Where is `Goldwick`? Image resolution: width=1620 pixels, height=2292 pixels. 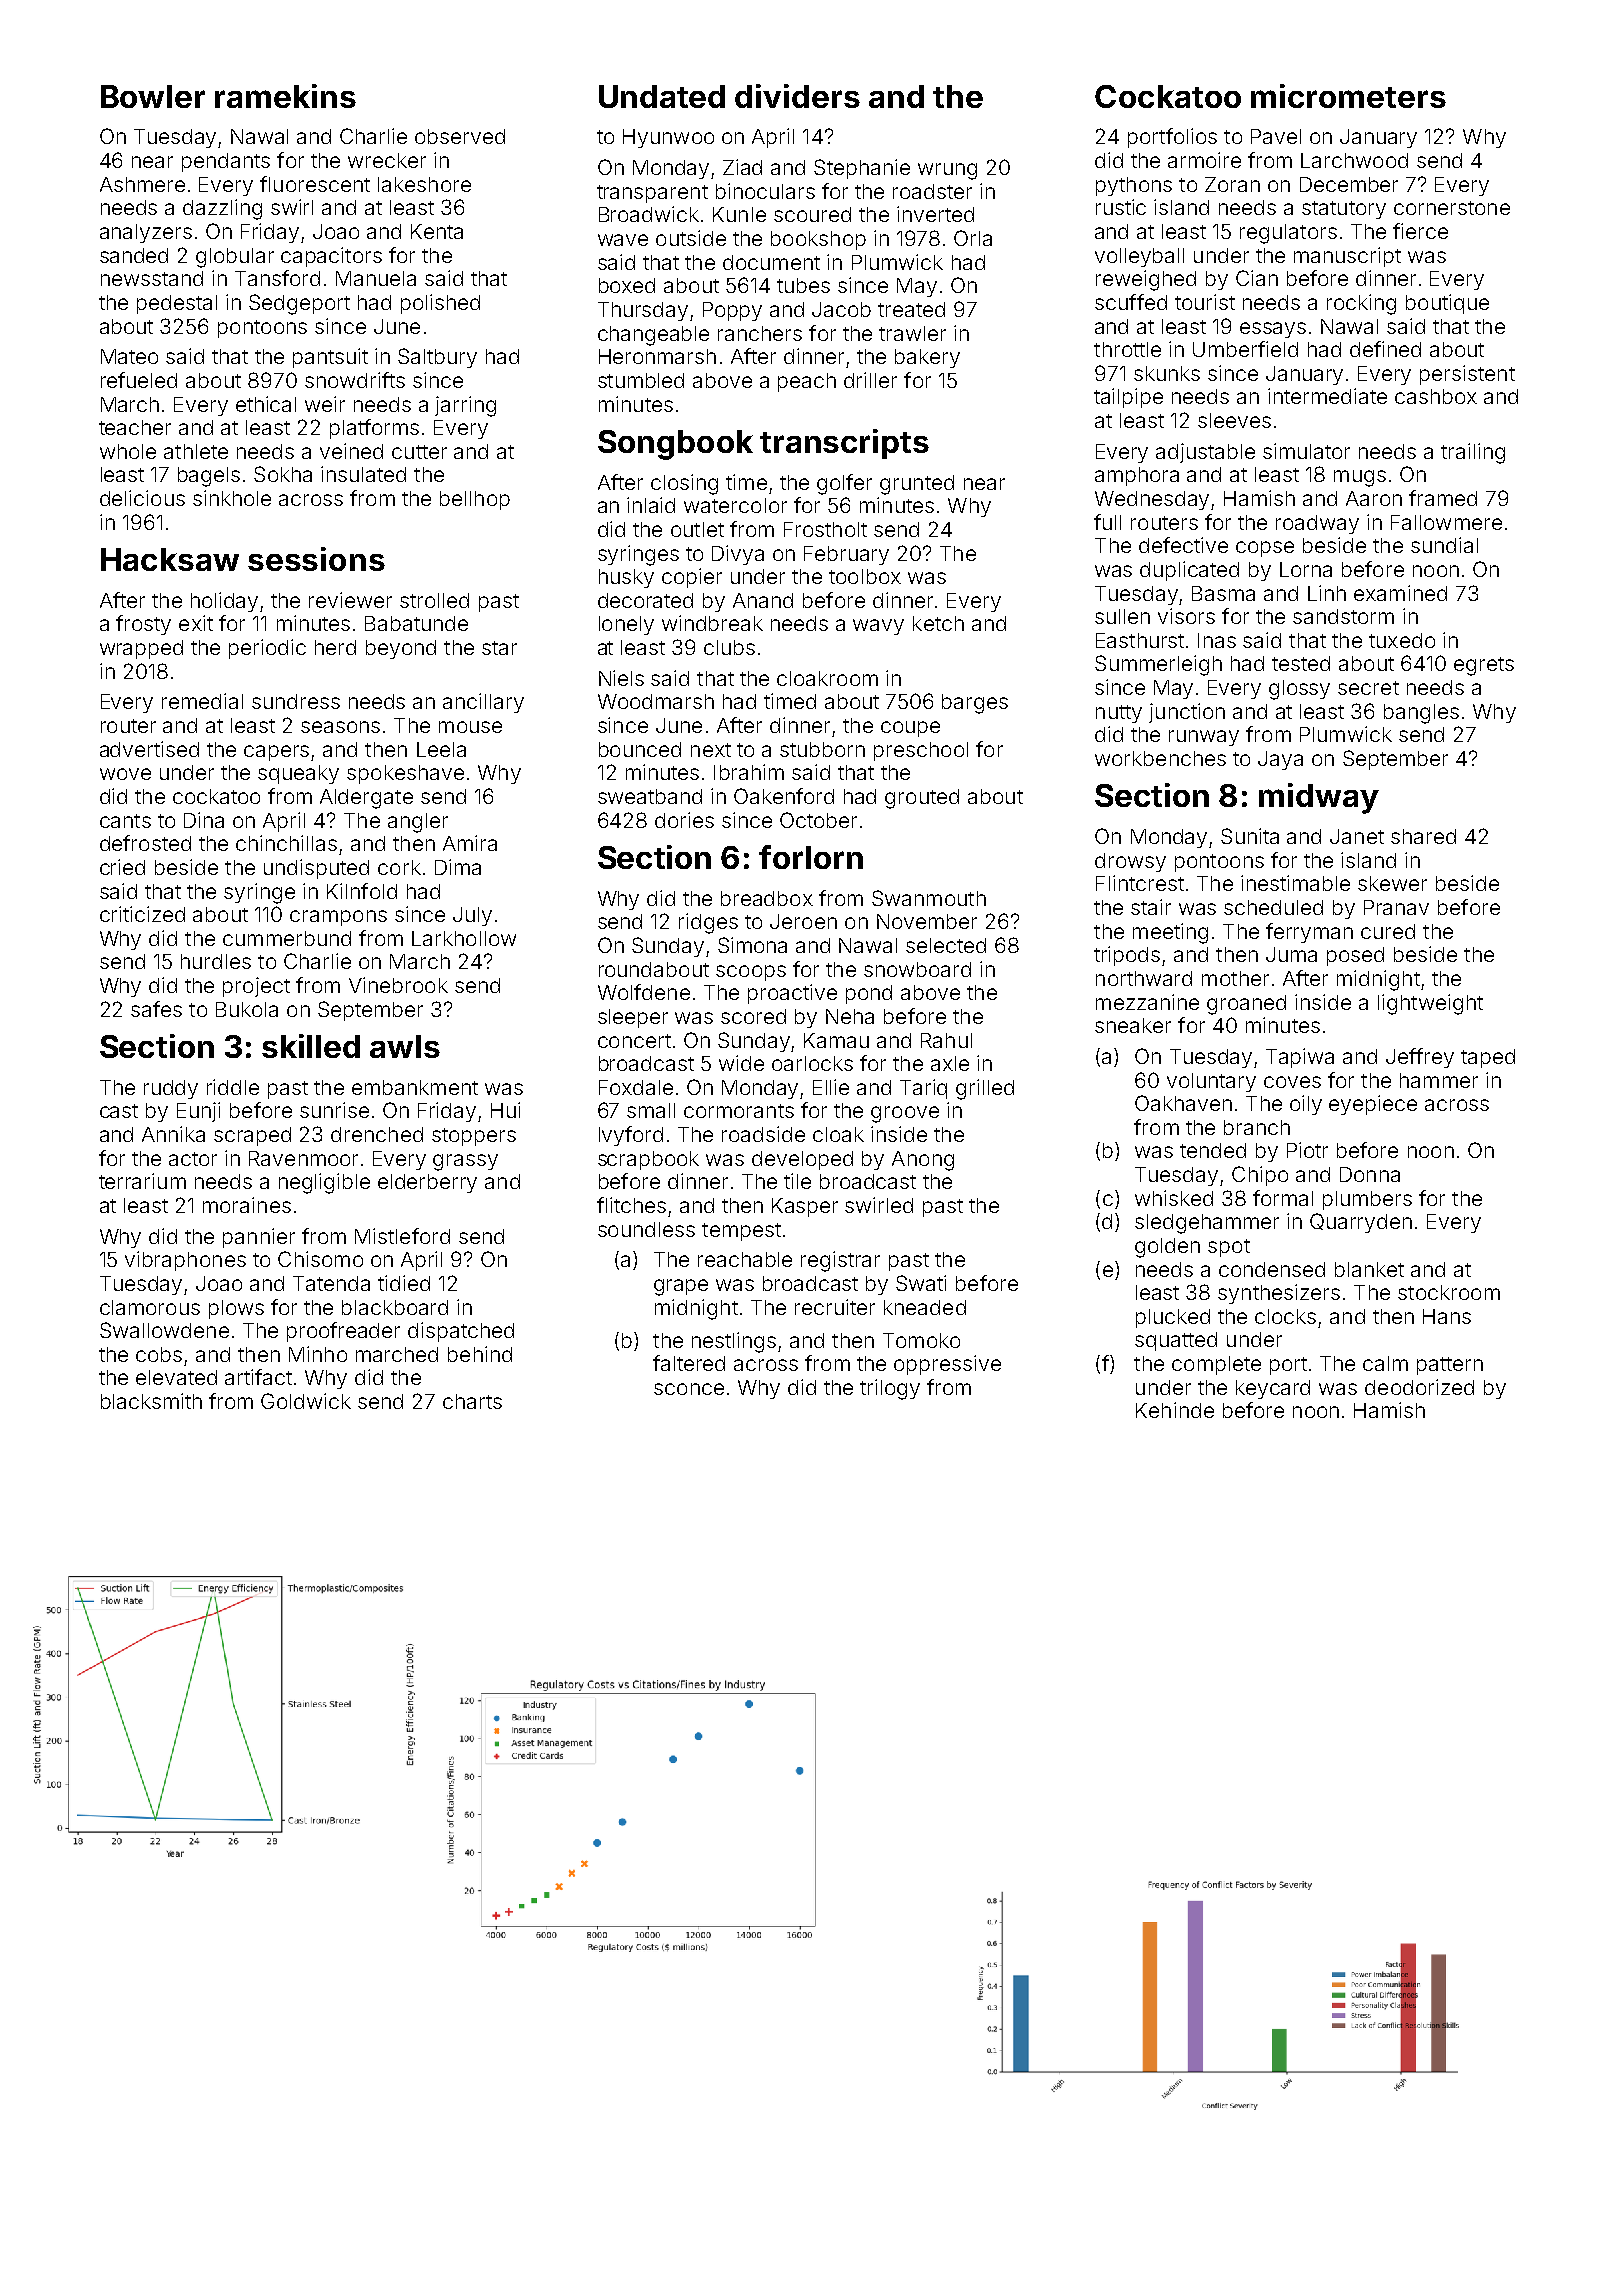
Goldwick is located at coordinates (306, 1401).
